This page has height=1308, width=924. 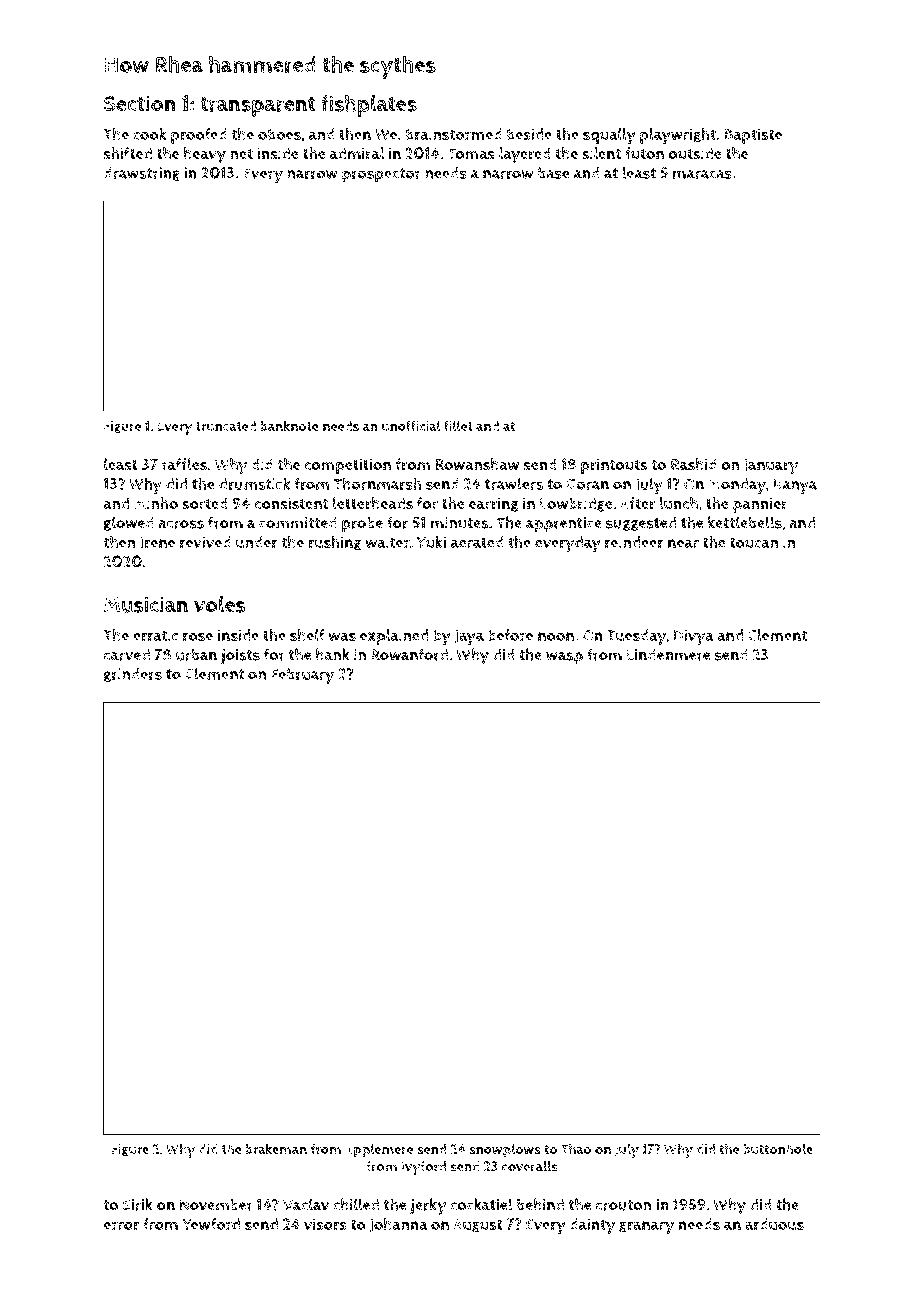 What do you see at coordinates (795, 486) in the page?
I see `Kanya` at bounding box center [795, 486].
